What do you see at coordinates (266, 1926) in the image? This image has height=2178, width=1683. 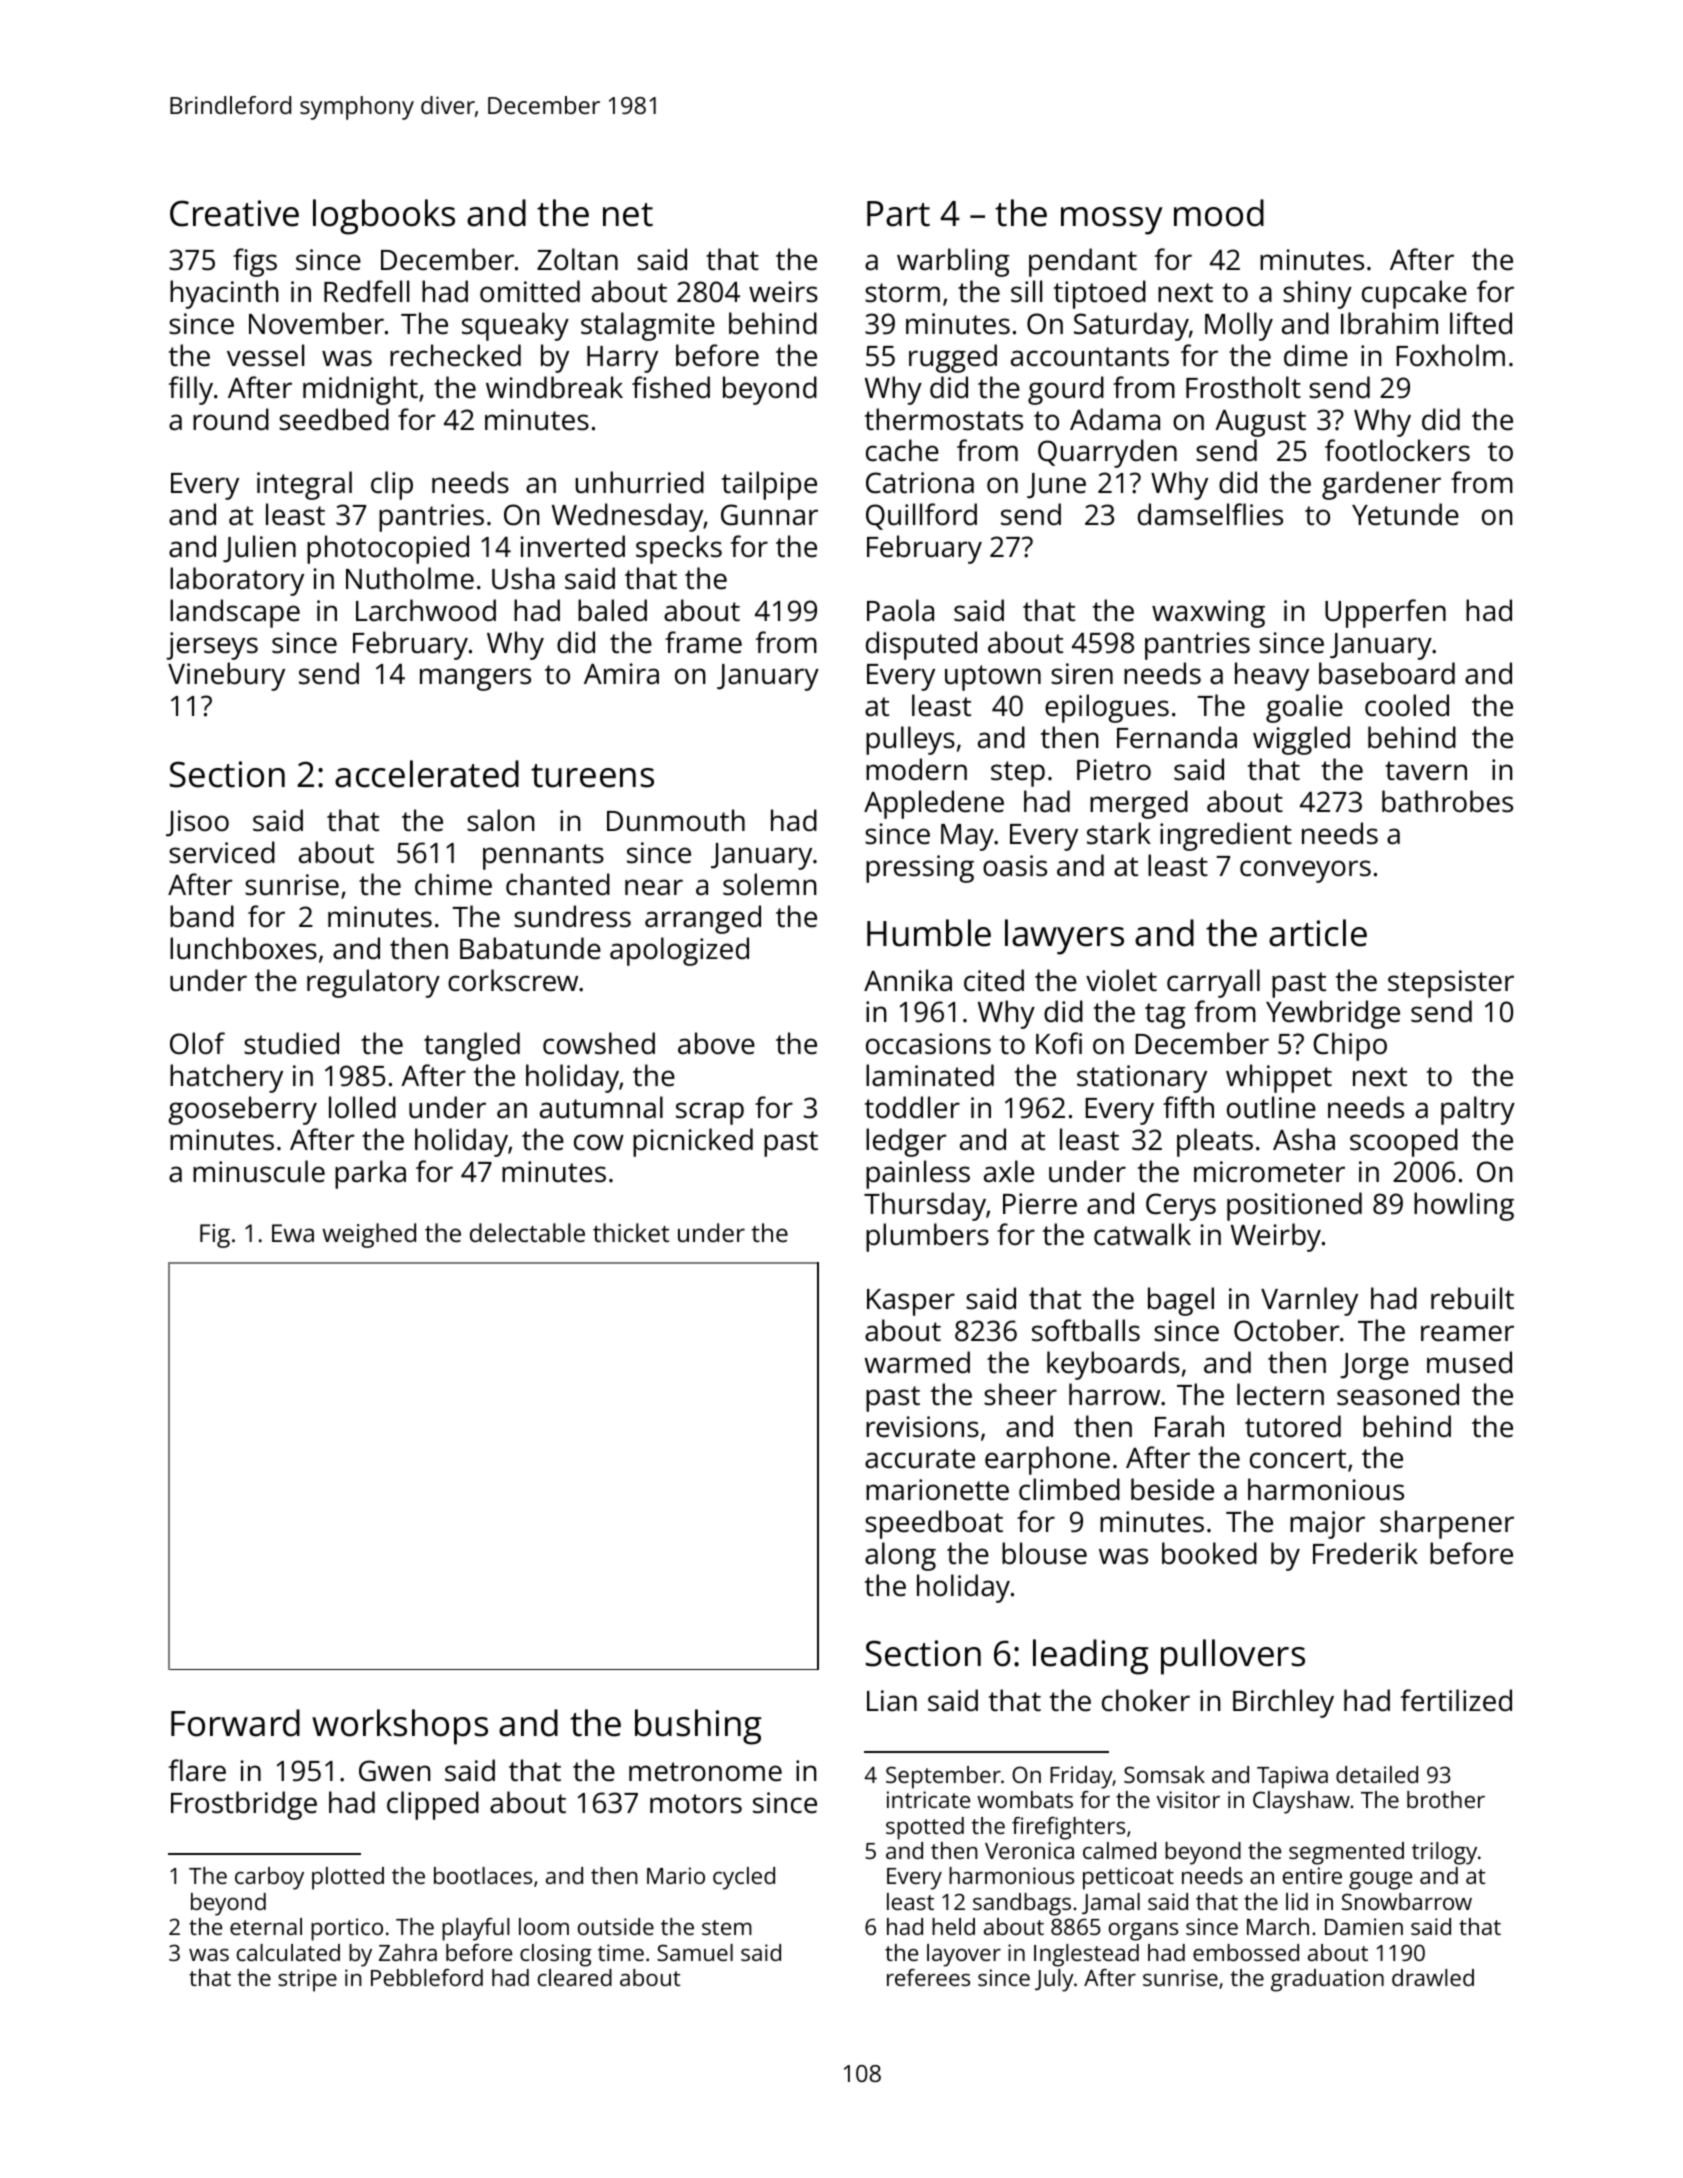 I see `eternal` at bounding box center [266, 1926].
